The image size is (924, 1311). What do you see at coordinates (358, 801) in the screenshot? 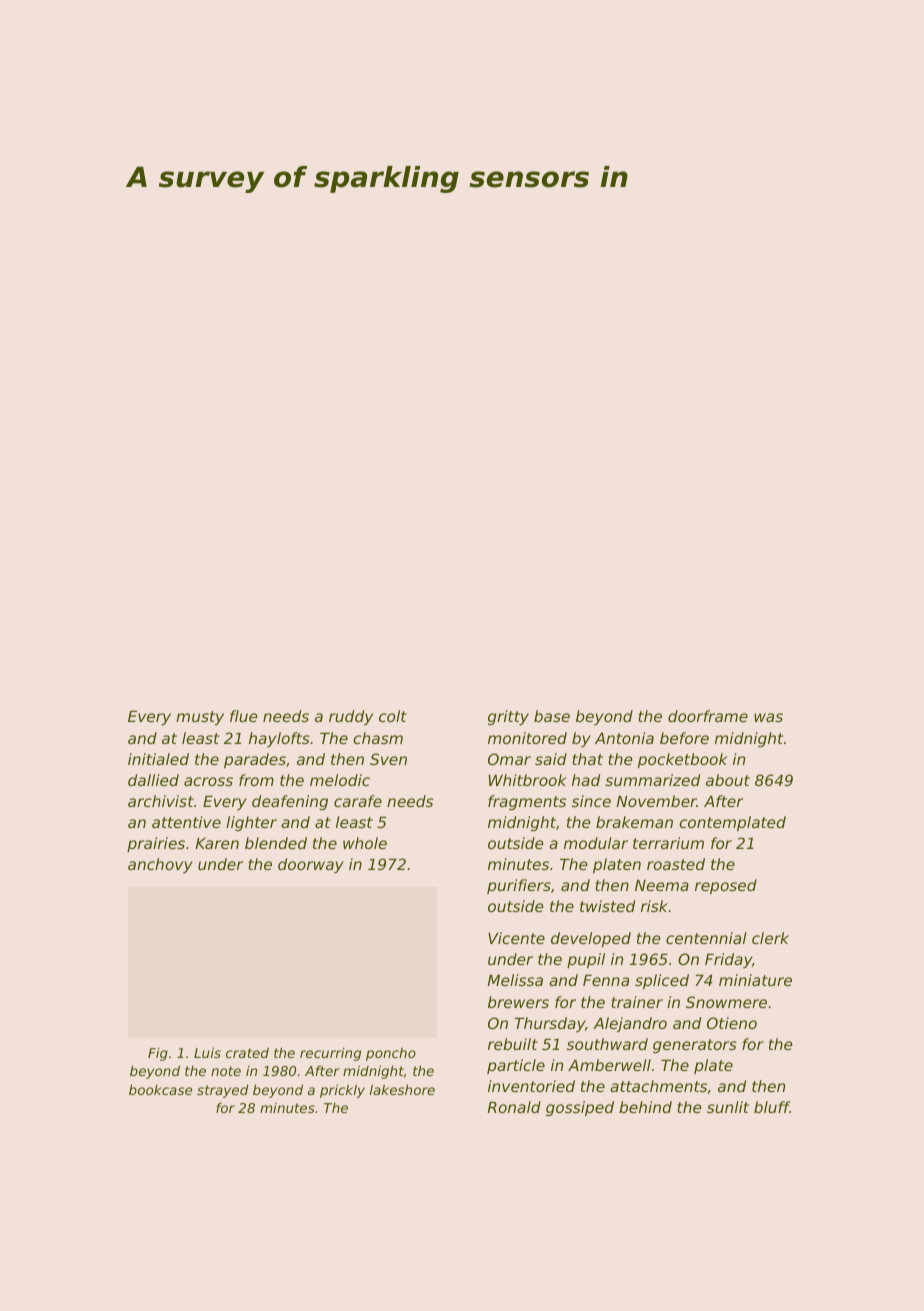
I see `carafe` at bounding box center [358, 801].
